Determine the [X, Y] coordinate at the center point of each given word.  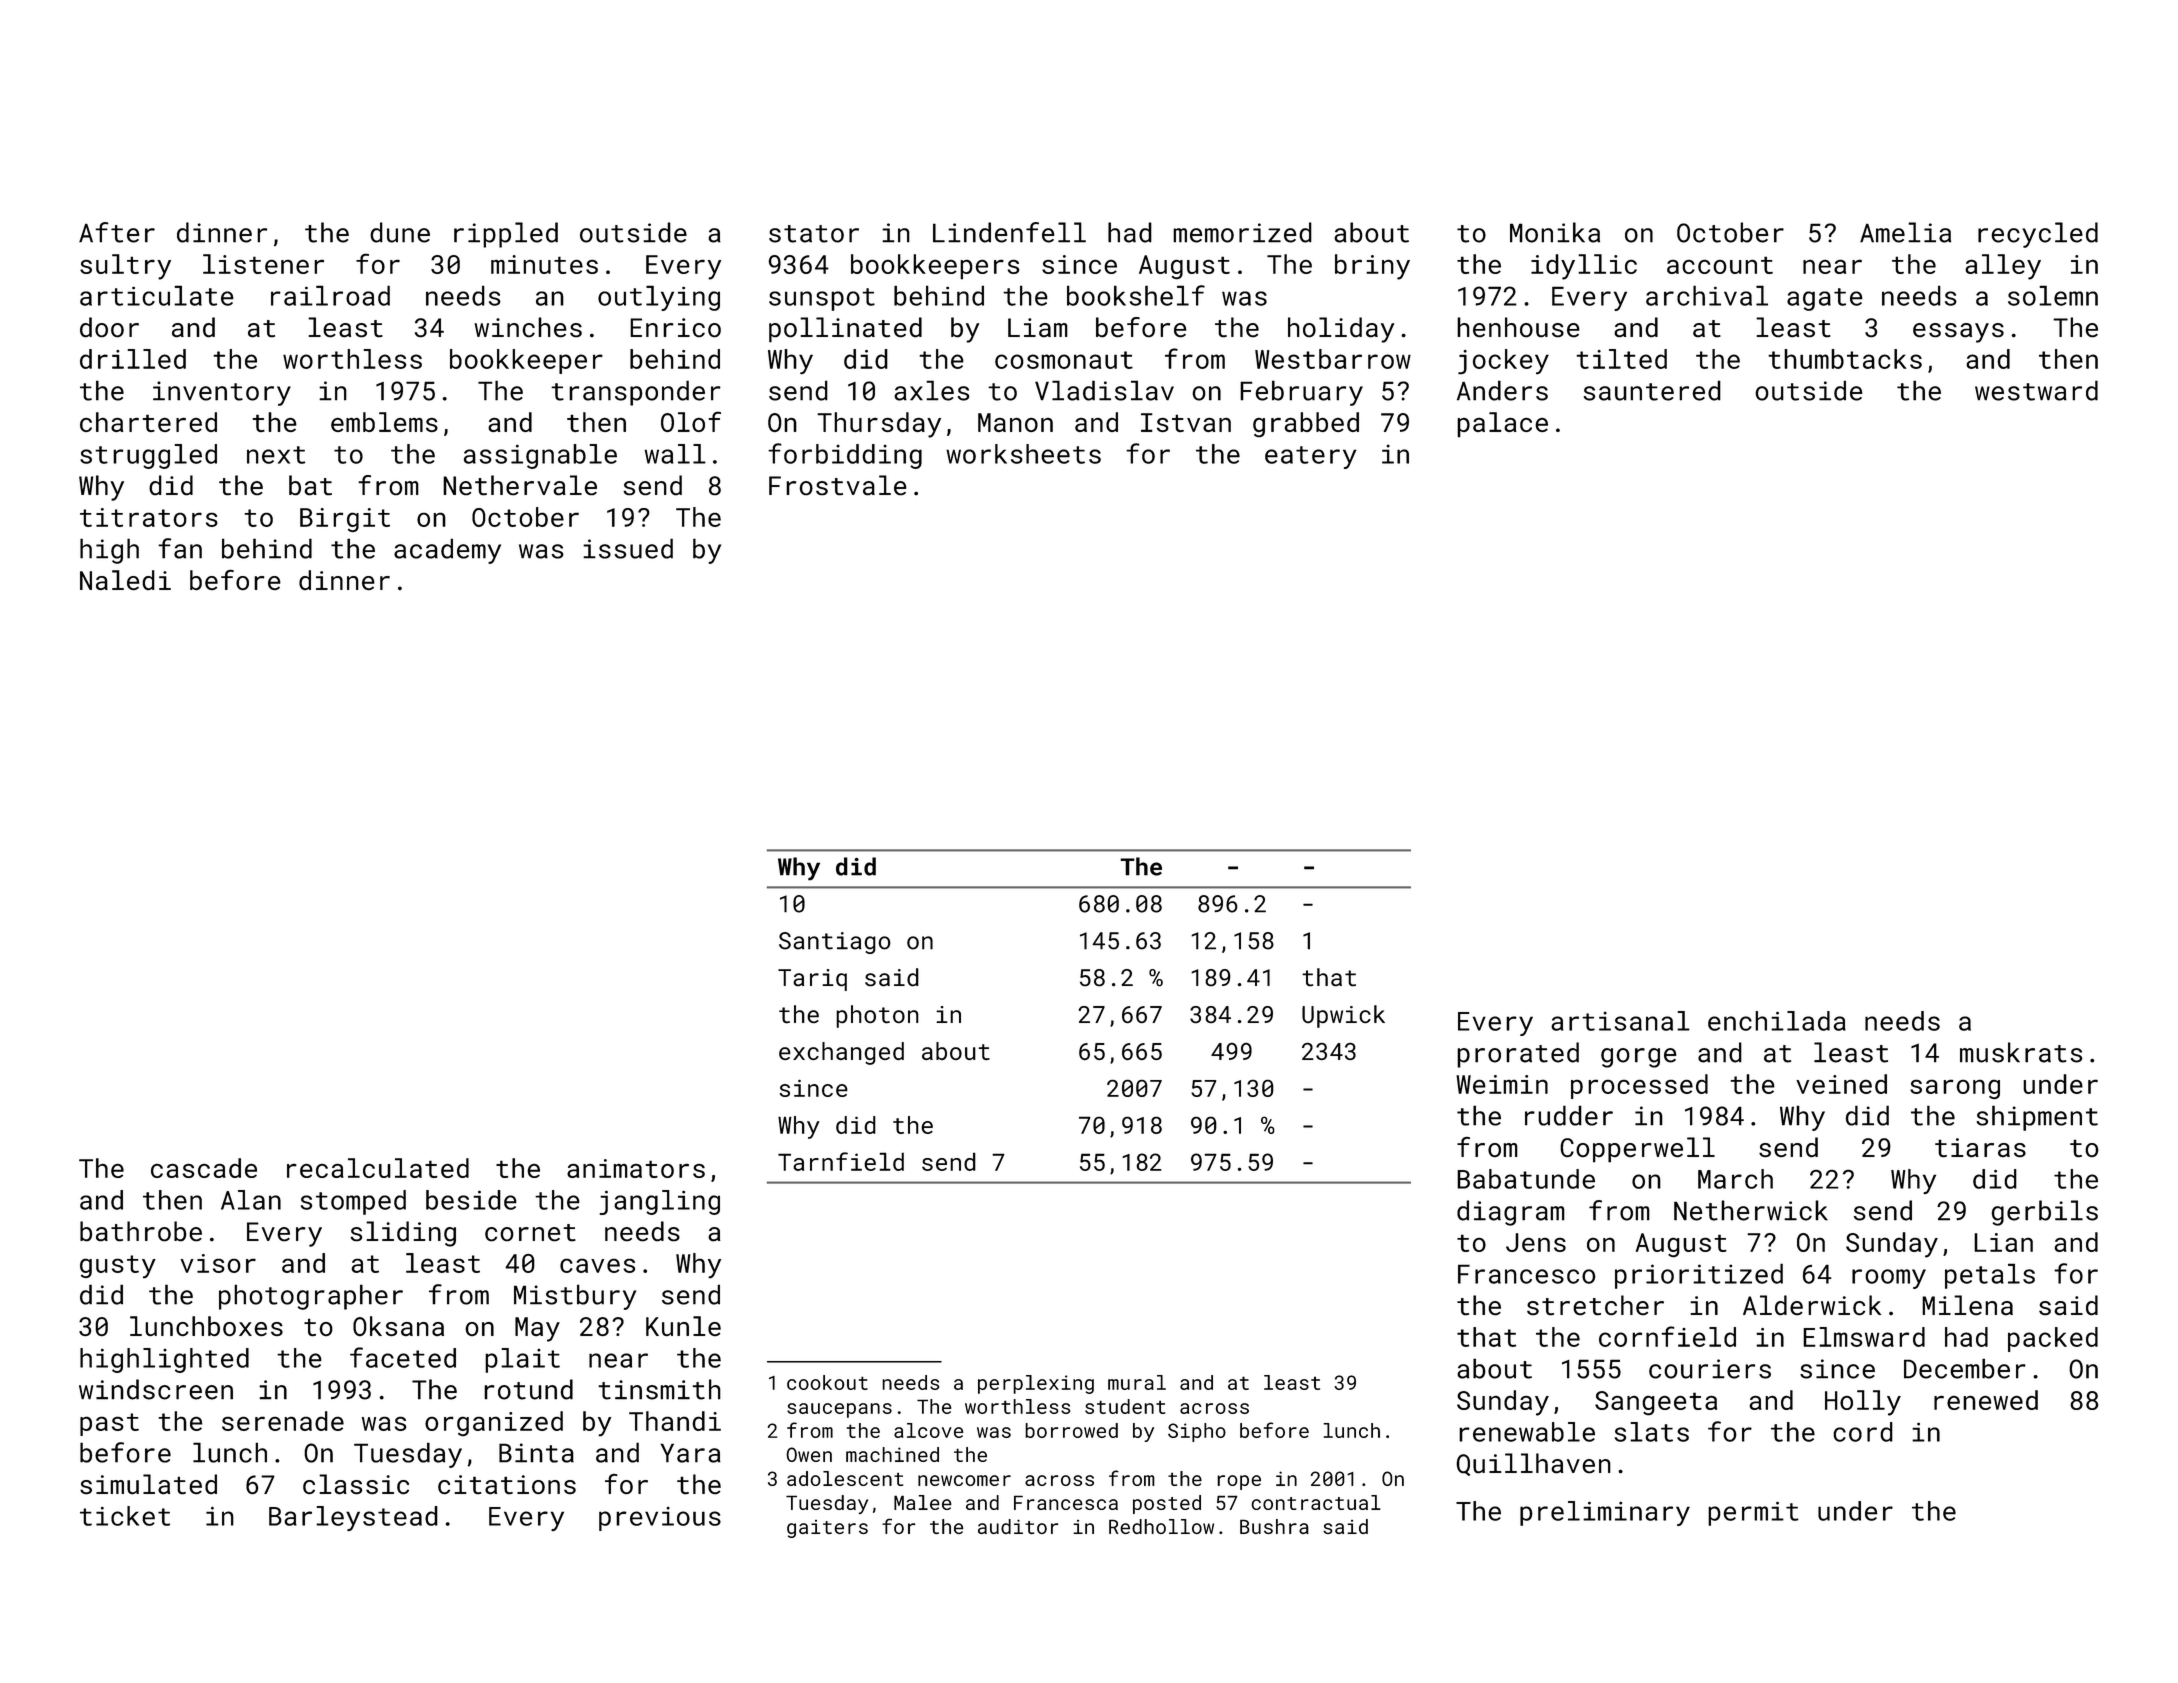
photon [877, 1016]
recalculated [378, 1168]
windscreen [156, 1389]
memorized [1242, 232]
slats [1651, 1432]
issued [628, 548]
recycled [2038, 235]
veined [1841, 1084]
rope [1239, 1482]
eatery [1311, 457]
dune [400, 232]
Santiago [835, 943]
